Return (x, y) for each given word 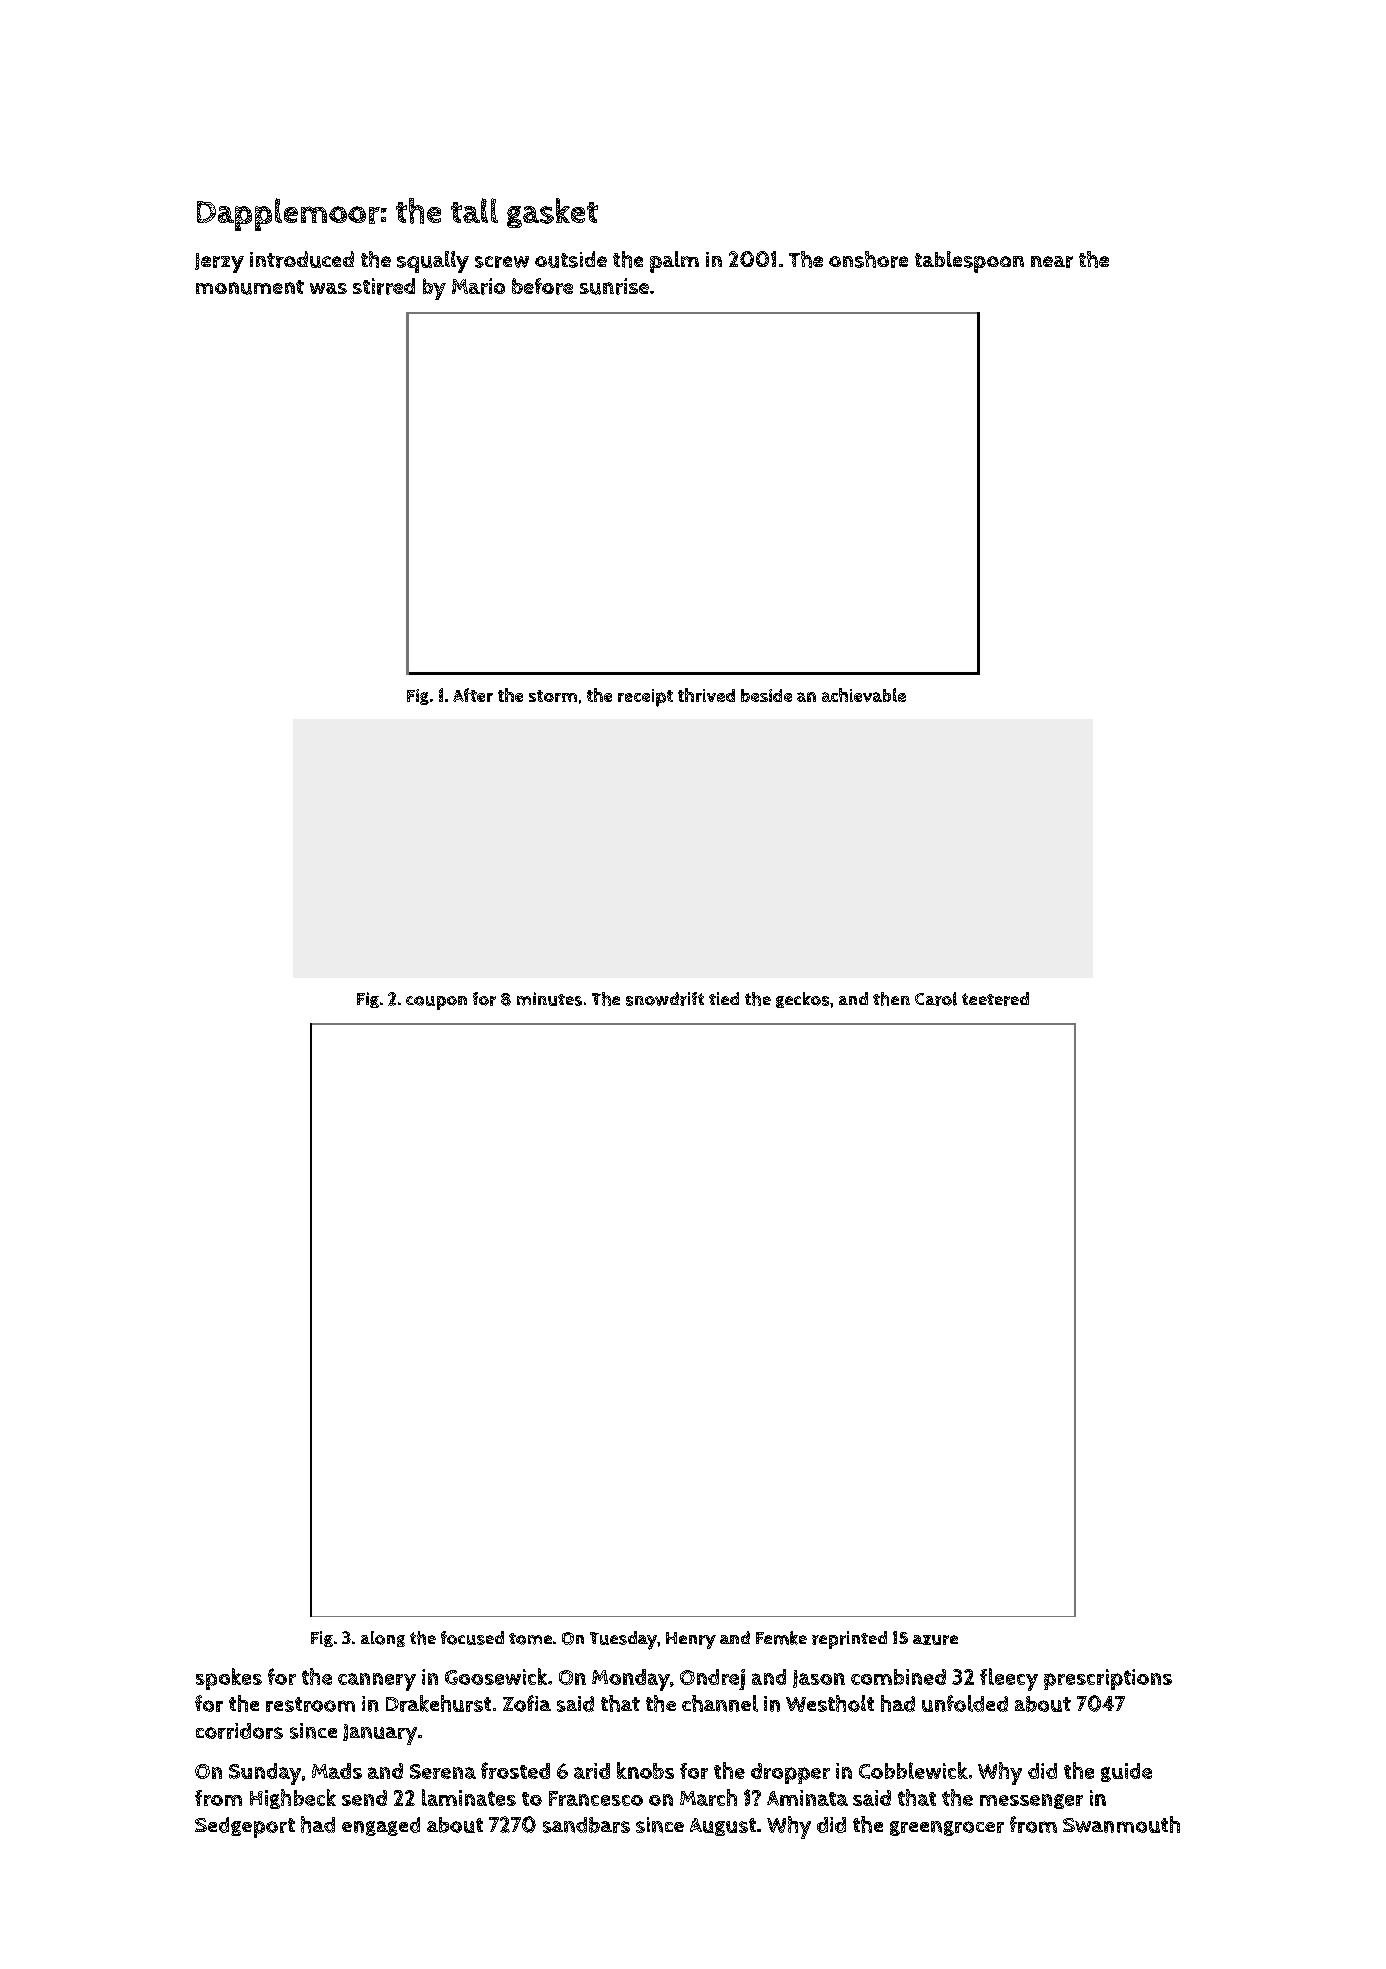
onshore (868, 259)
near (1052, 262)
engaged (381, 1826)
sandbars (586, 1825)
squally (433, 262)
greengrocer (947, 1828)
